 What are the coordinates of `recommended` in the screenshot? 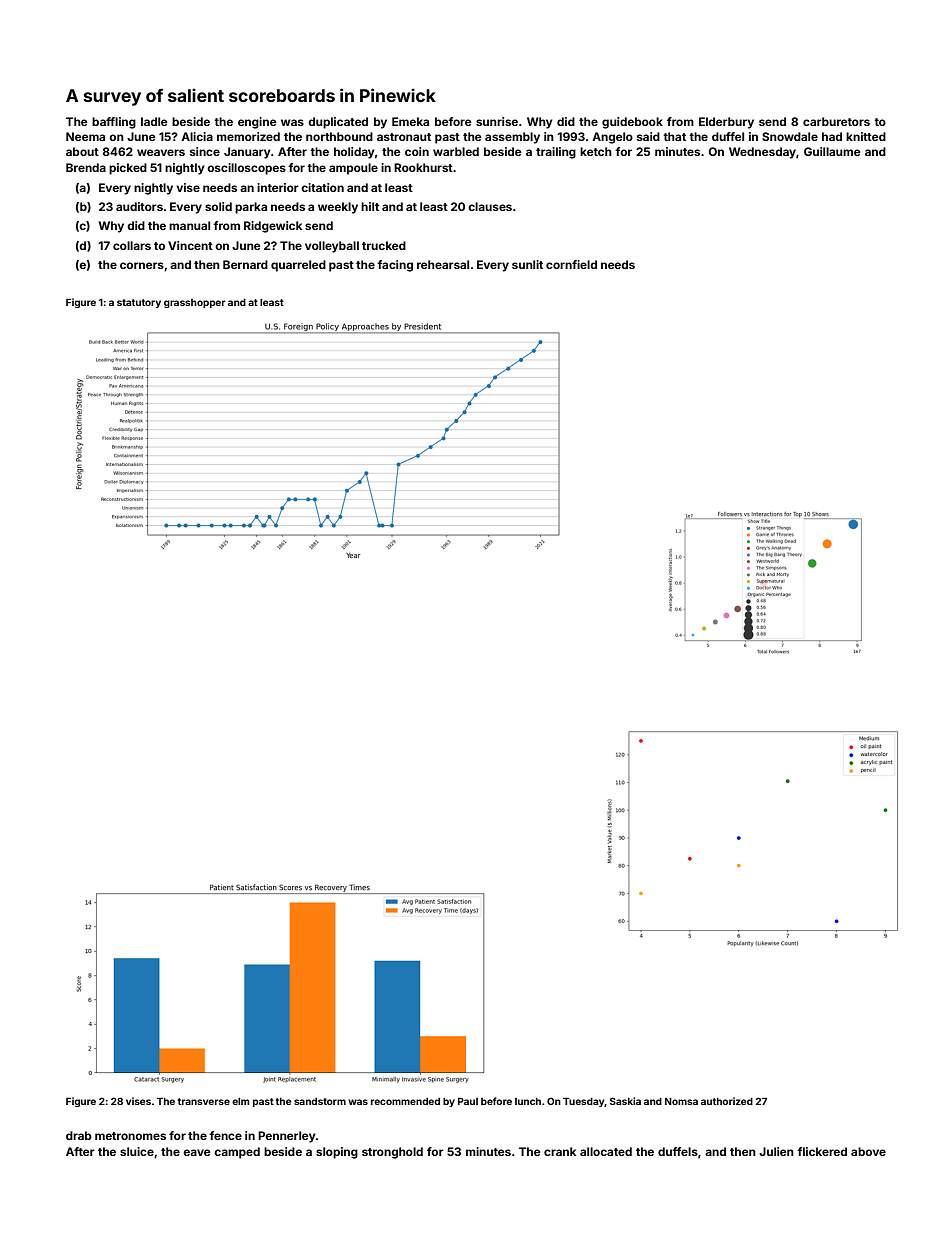 It's located at (405, 1101).
